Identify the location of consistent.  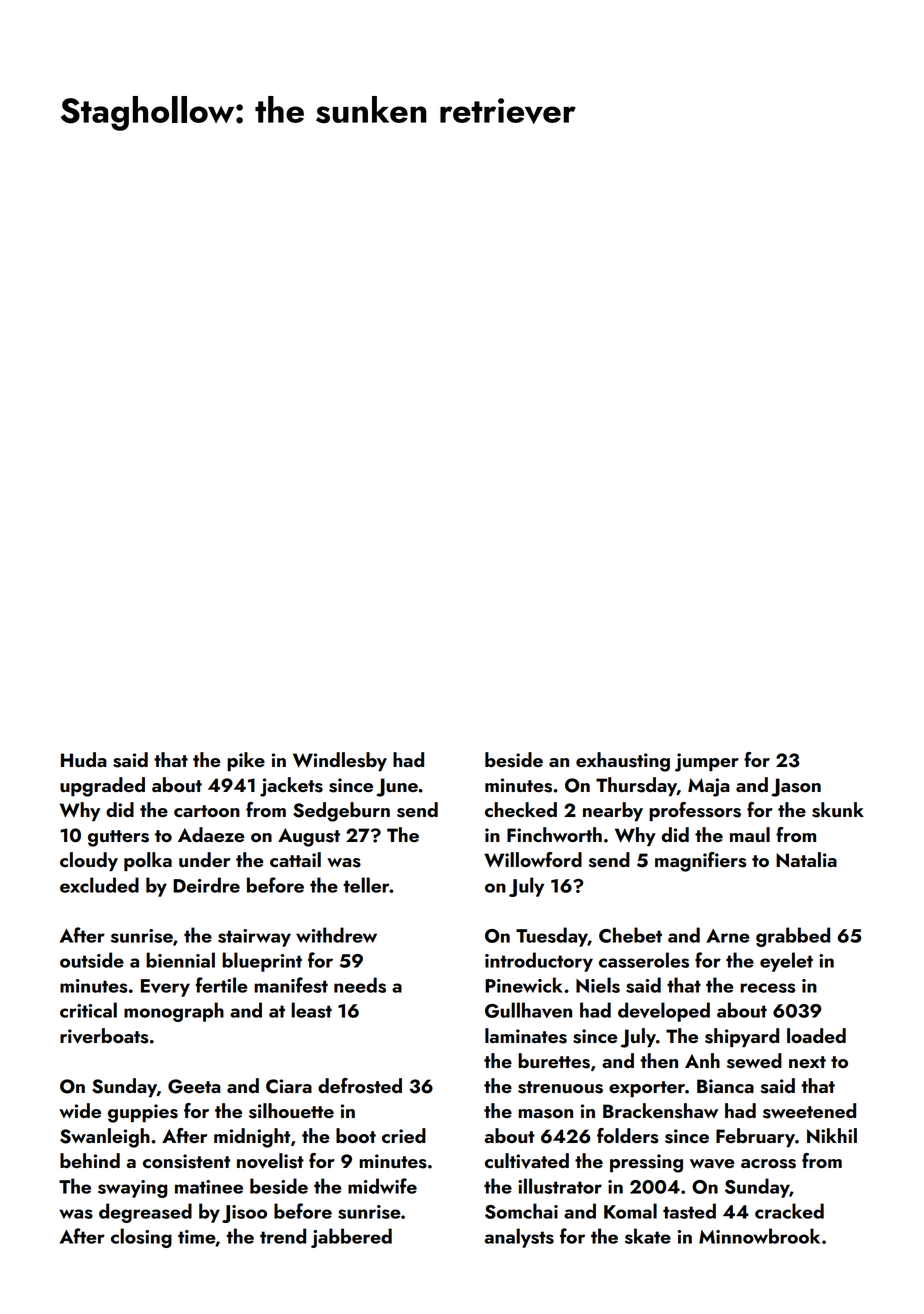
(186, 1161).
